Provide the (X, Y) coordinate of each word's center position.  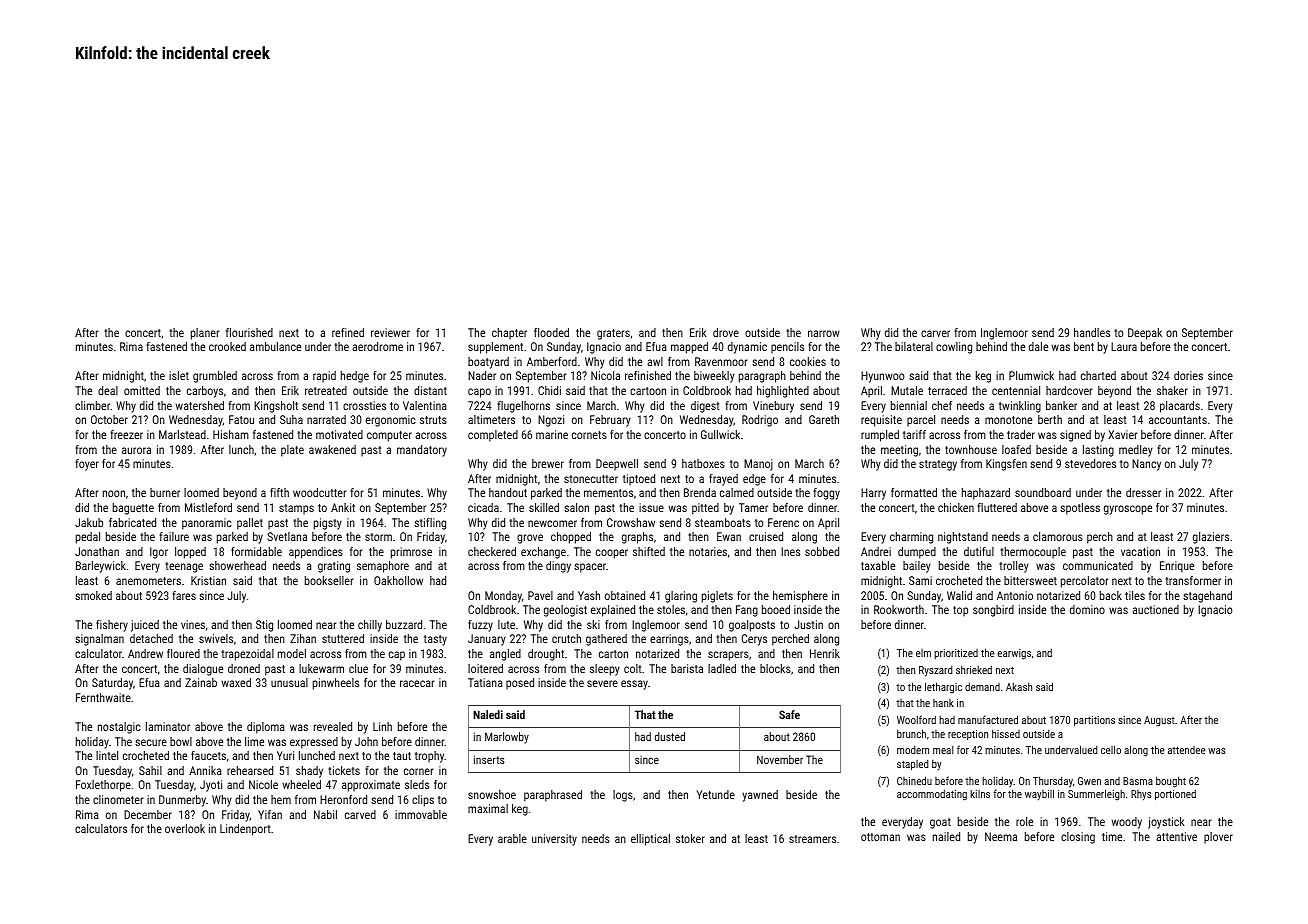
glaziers (1211, 538)
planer (205, 334)
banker (1061, 405)
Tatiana (485, 682)
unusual (289, 682)
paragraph (762, 377)
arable (512, 838)
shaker (1172, 390)
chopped (571, 538)
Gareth (824, 419)
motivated (339, 434)
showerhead (237, 565)
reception (968, 735)
